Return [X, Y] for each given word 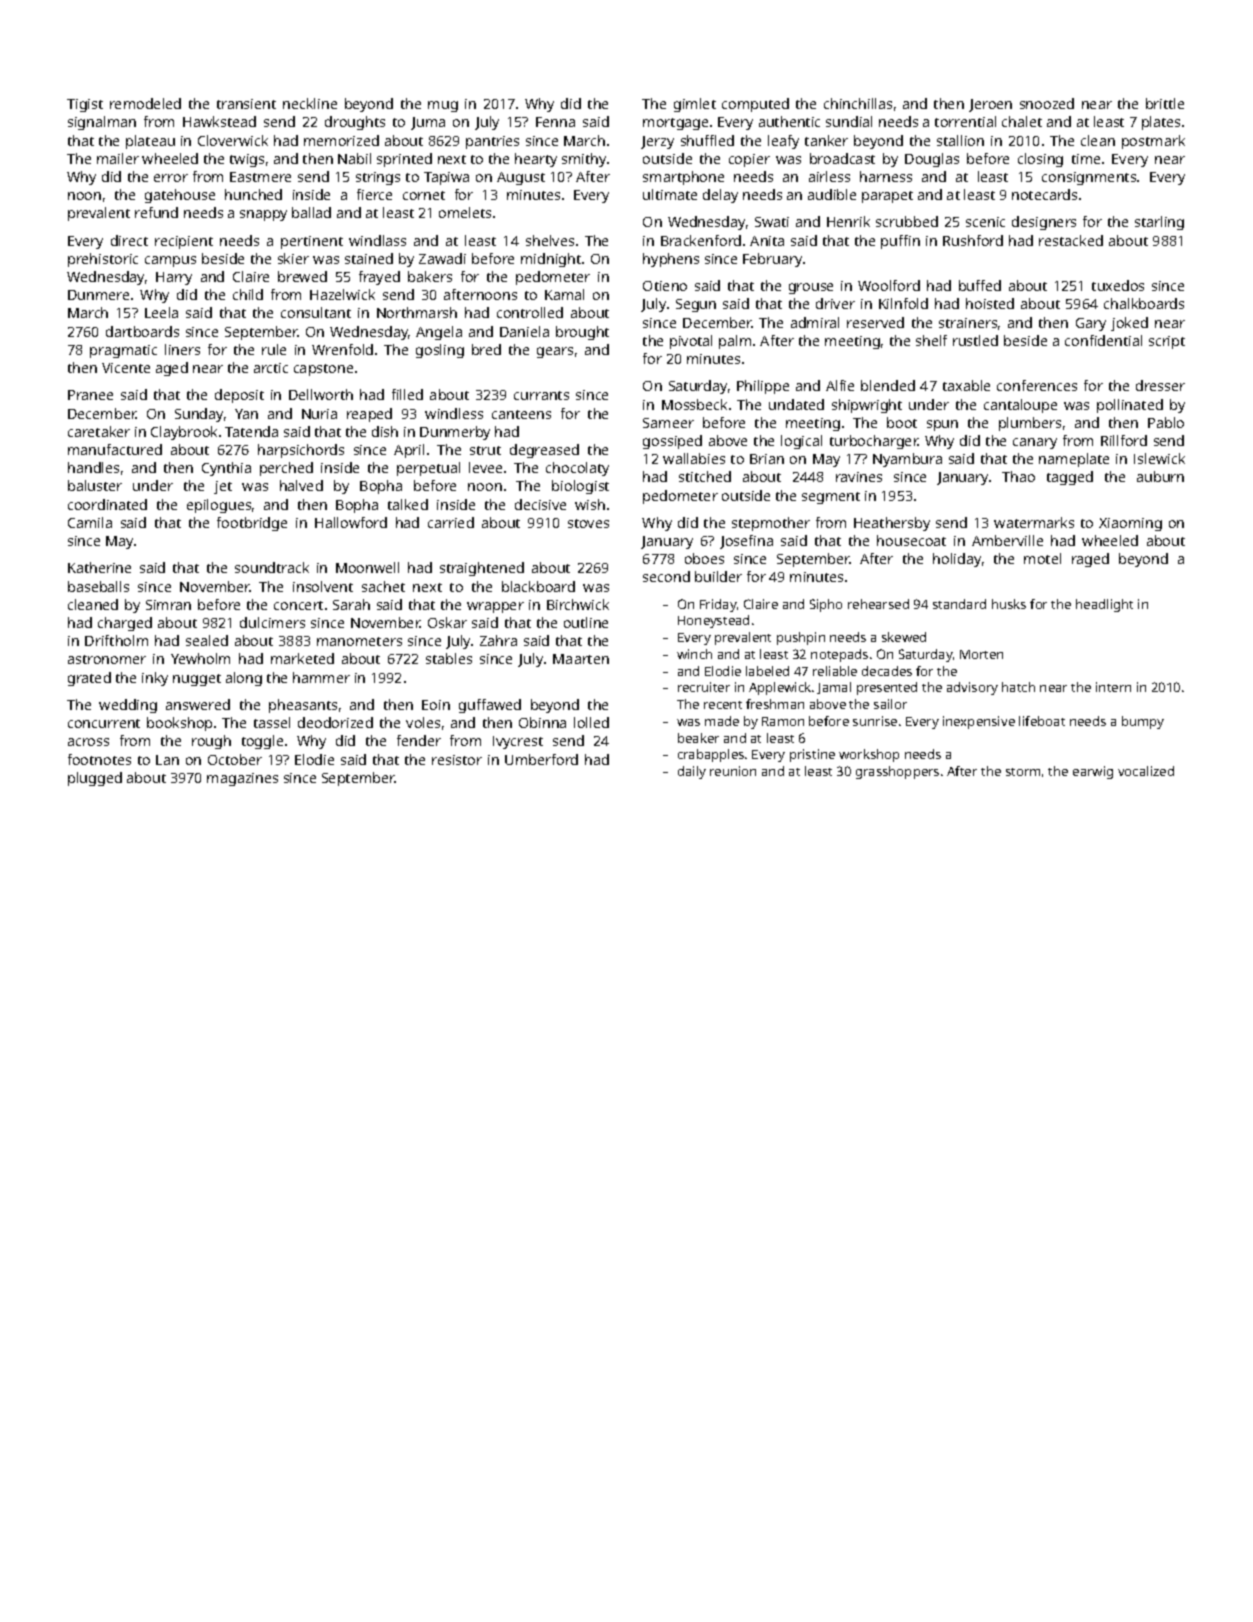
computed [755, 105]
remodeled [145, 103]
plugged [95, 779]
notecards [1044, 194]
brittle [1165, 103]
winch [694, 654]
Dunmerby [455, 433]
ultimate [670, 194]
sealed [207, 640]
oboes [704, 558]
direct [129, 240]
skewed [904, 637]
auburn [1160, 476]
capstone [323, 370]
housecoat [911, 540]
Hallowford [351, 522]
